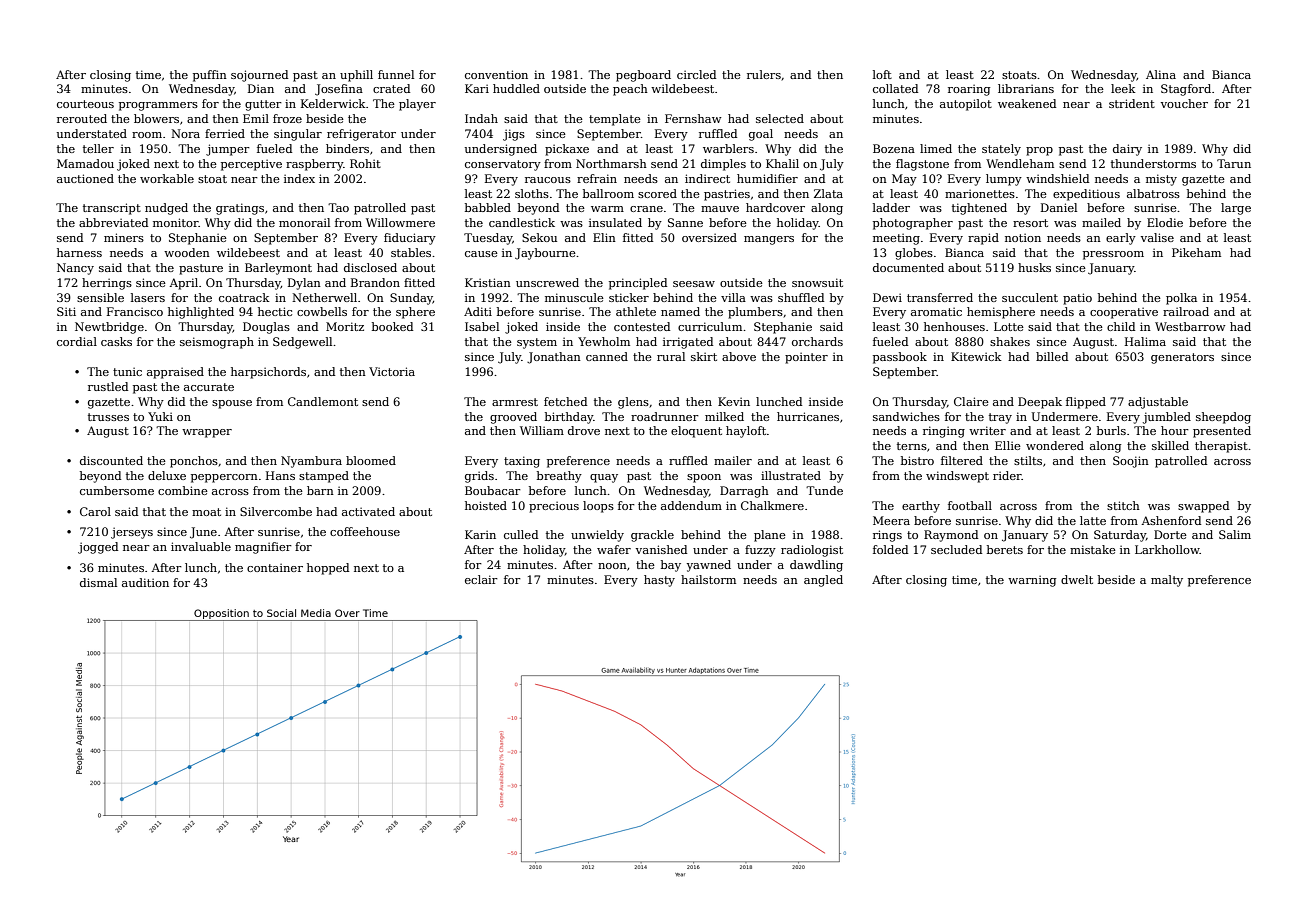 The height and width of the page is (924, 1308). What do you see at coordinates (228, 150) in the page?
I see `jumper` at bounding box center [228, 150].
